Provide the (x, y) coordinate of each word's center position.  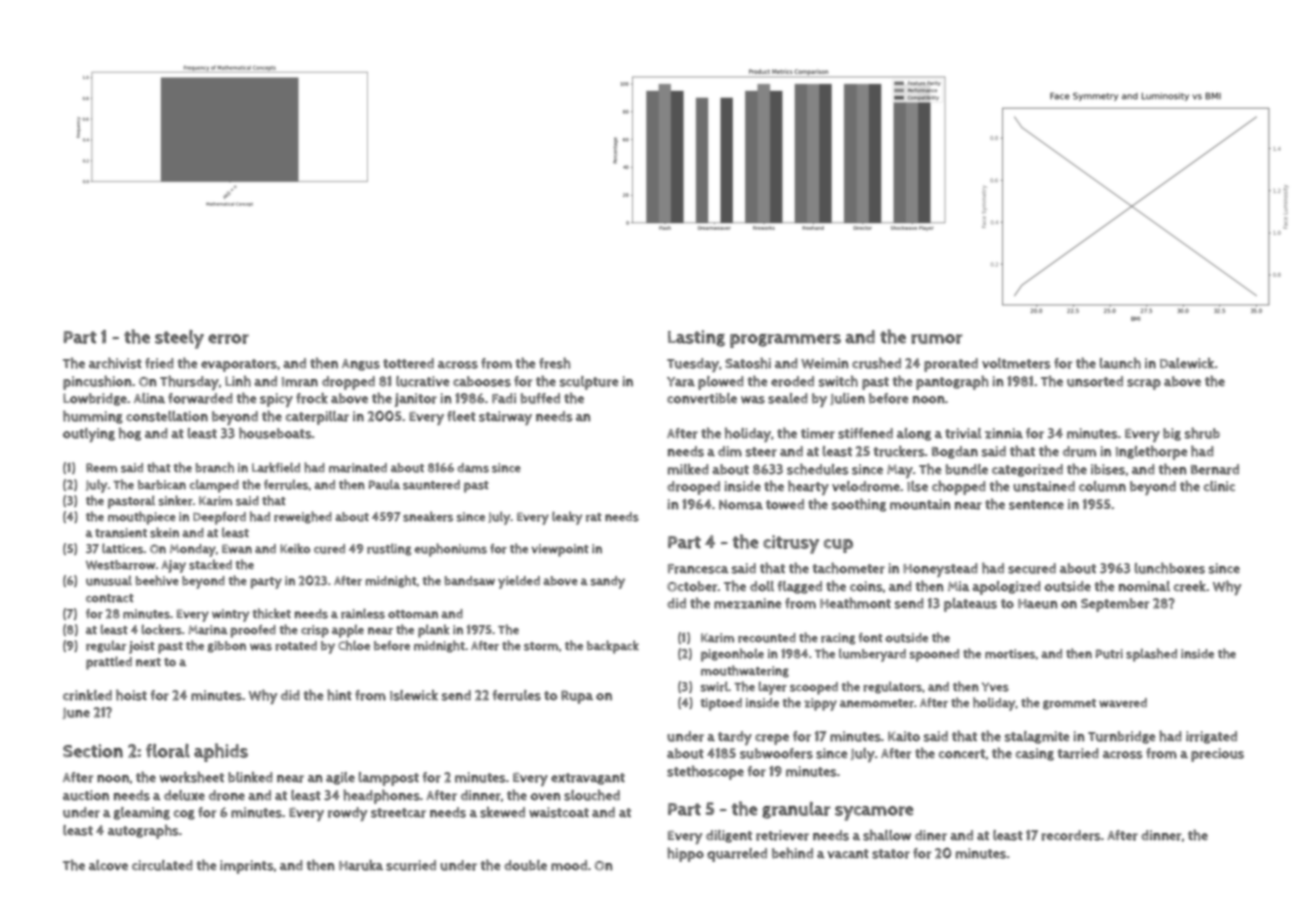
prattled (109, 663)
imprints (247, 867)
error (228, 339)
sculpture (589, 383)
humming (93, 417)
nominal (1144, 586)
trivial (963, 433)
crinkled (87, 695)
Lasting (696, 338)
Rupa (577, 697)
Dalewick (1187, 363)
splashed (1151, 655)
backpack (613, 647)
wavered (1123, 703)
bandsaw (470, 581)
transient (121, 533)
